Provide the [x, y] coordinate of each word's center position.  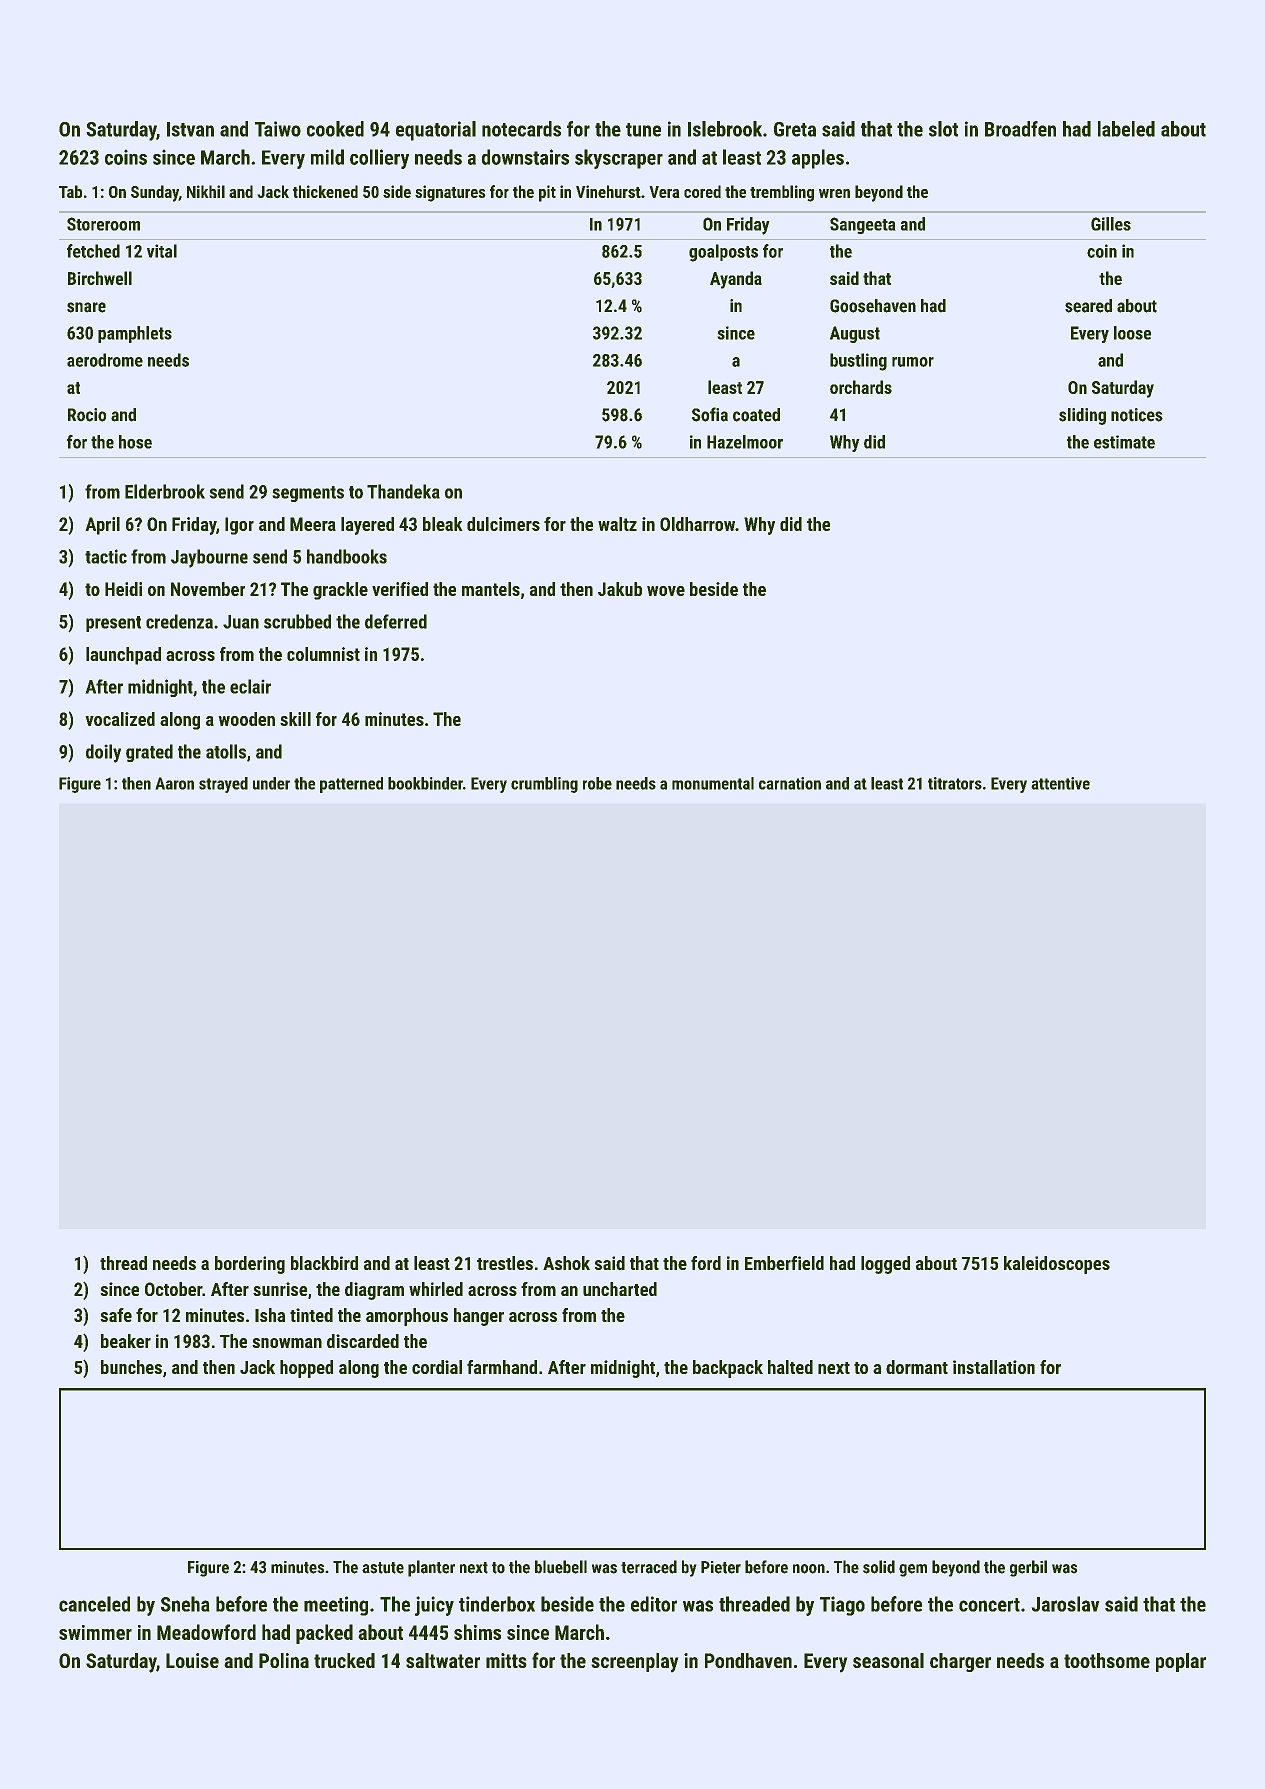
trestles [505, 1263]
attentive [1060, 783]
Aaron [174, 783]
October [173, 1289]
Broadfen [1020, 129]
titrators [955, 783]
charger [960, 1662]
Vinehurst [608, 191]
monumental [713, 783]
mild [327, 157]
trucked [344, 1660]
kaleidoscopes [1057, 1265]
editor [654, 1604]
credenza [179, 621]
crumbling [544, 785]
